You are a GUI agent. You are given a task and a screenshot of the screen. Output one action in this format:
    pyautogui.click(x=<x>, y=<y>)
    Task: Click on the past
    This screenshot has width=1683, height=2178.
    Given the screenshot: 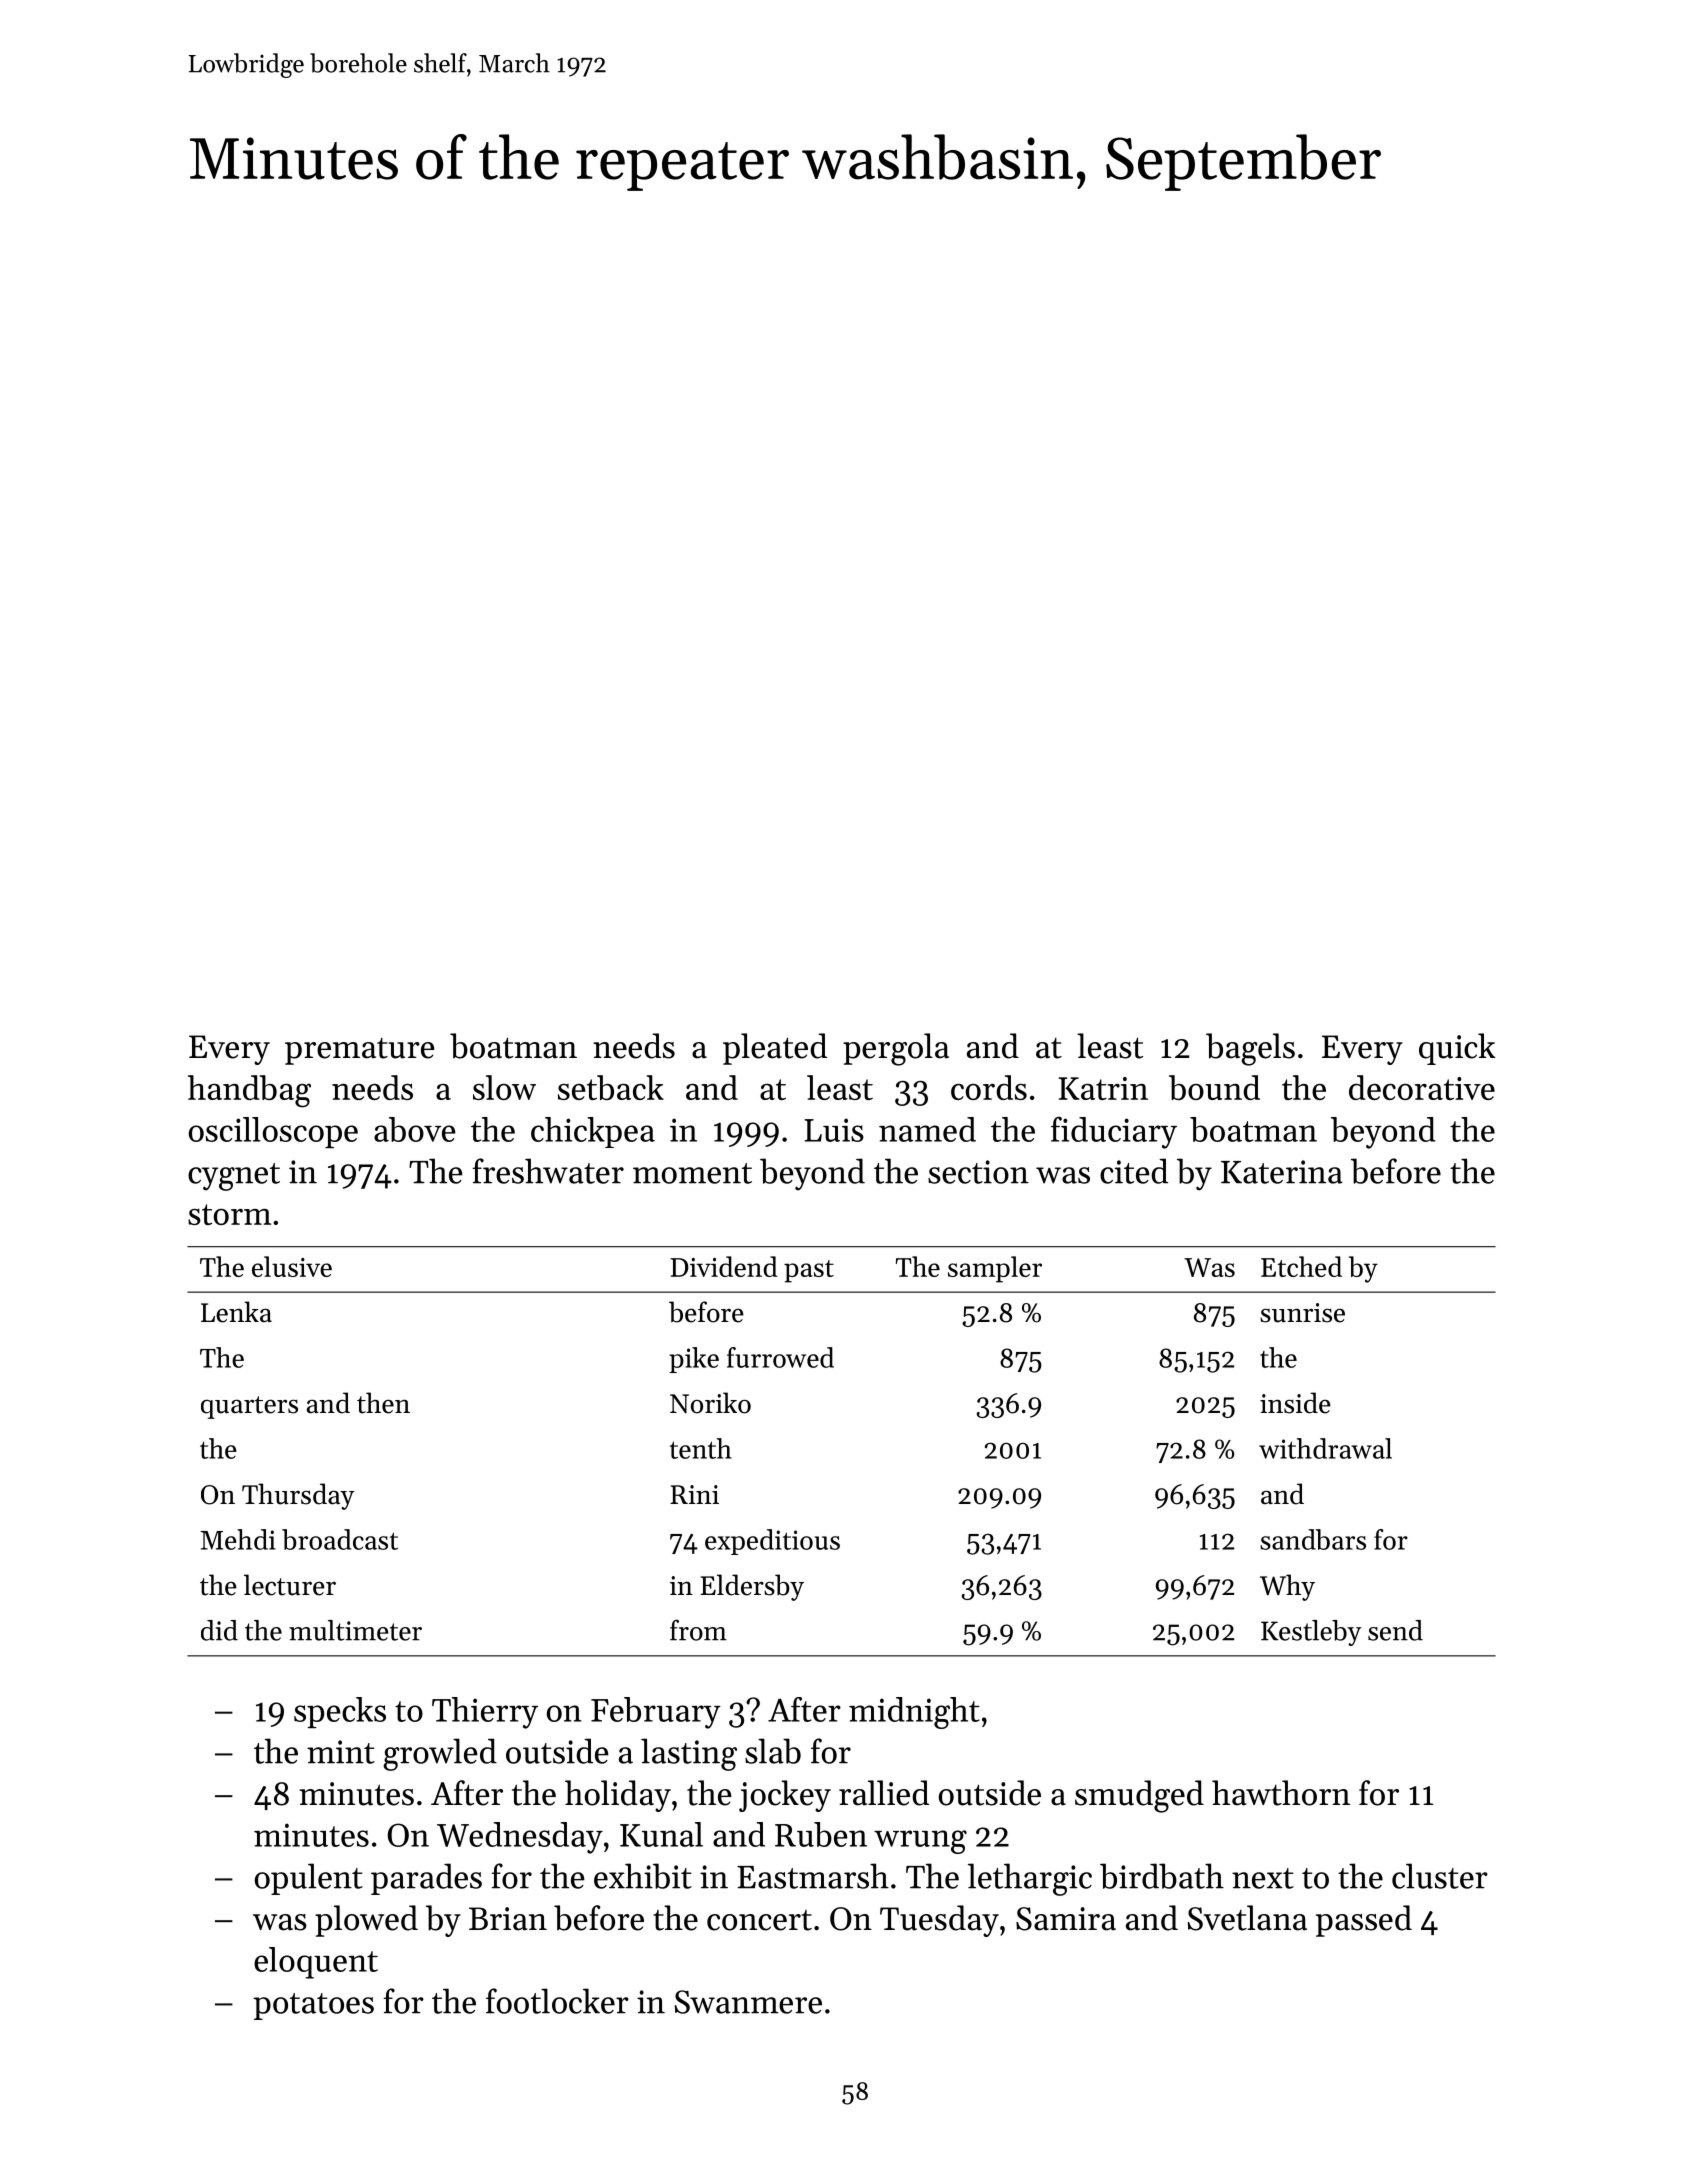 What is the action you would take?
    pyautogui.click(x=809, y=1271)
